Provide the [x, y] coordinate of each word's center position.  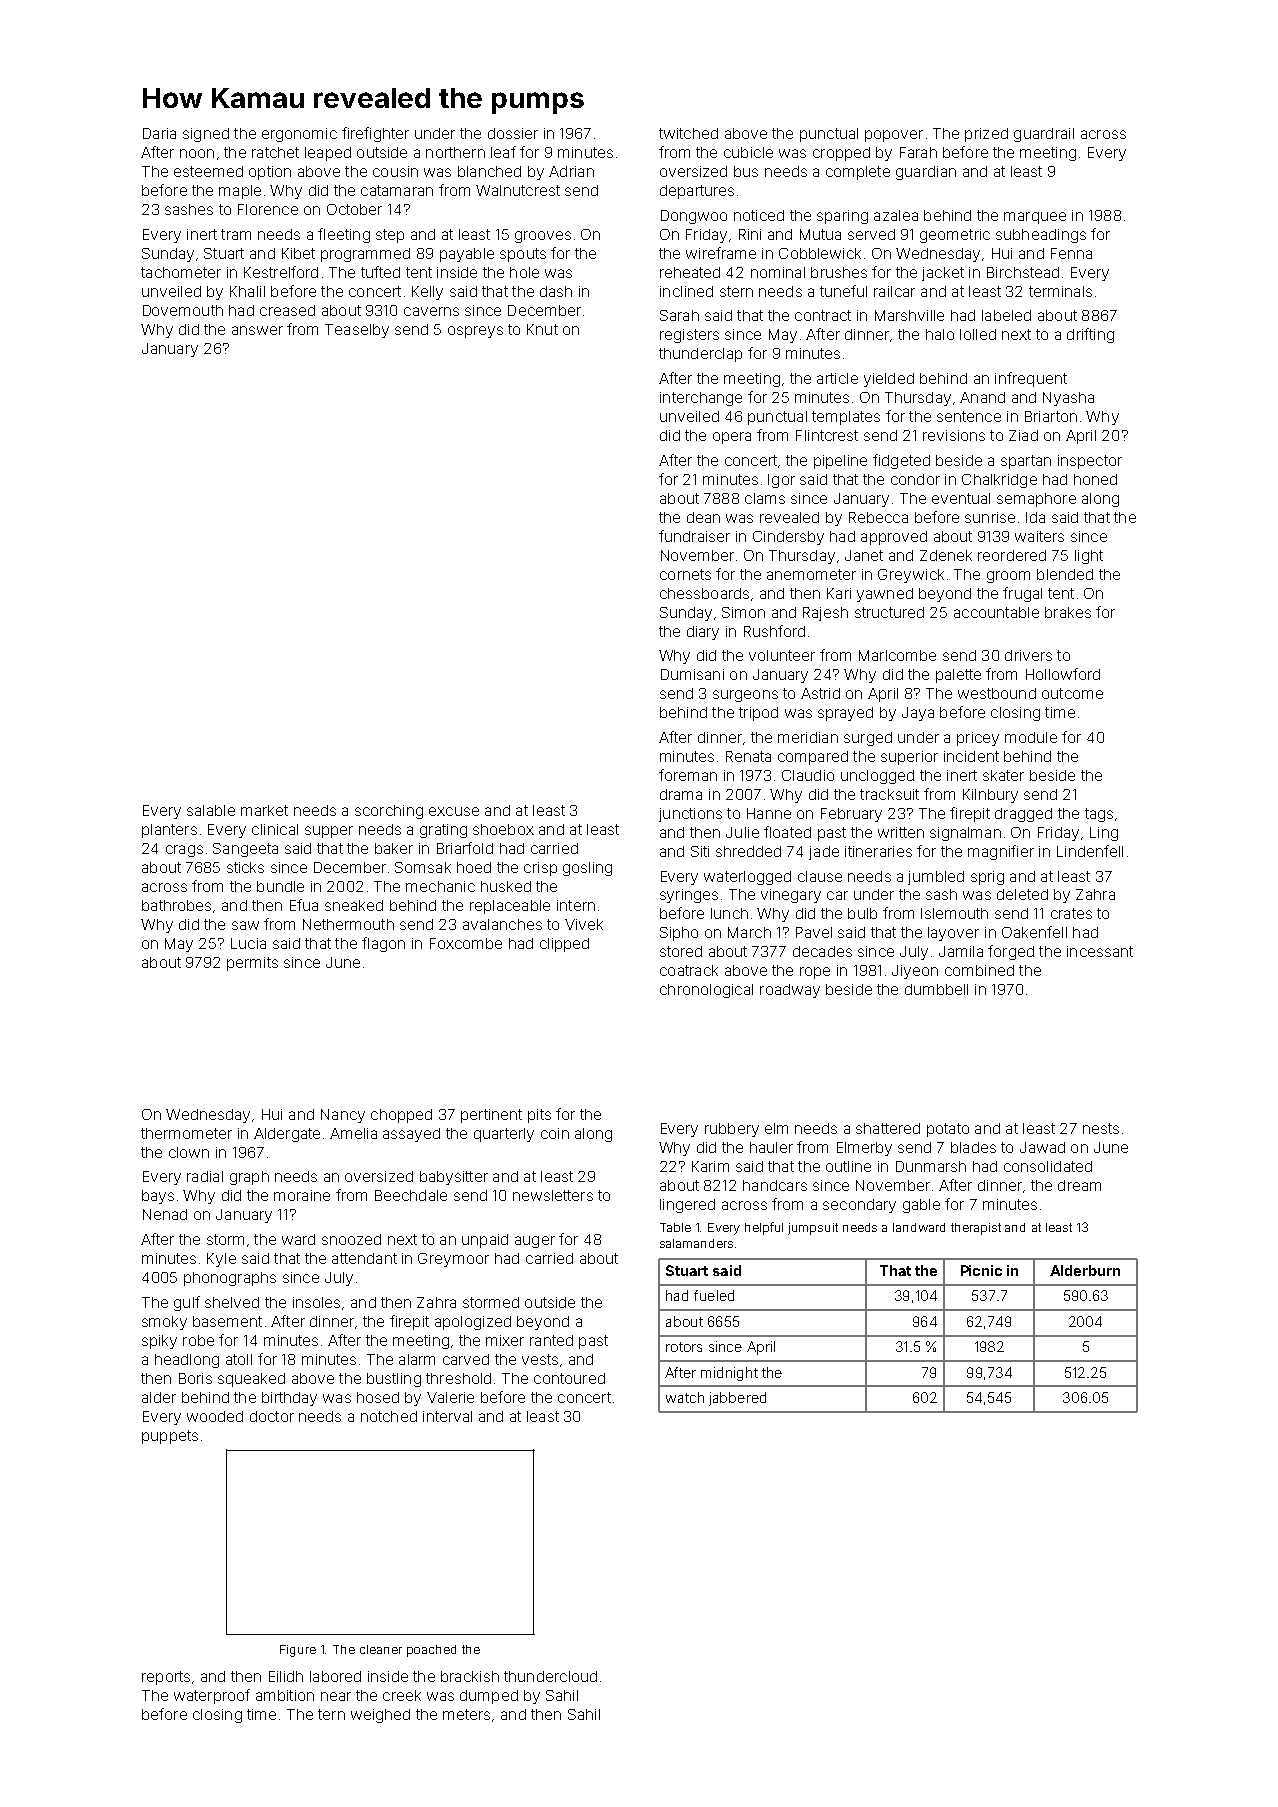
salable [211, 810]
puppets [170, 1437]
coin [555, 1133]
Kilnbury [990, 796]
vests [540, 1359]
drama [681, 794]
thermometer [186, 1133]
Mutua [820, 234]
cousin [395, 171]
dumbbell [936, 989]
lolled [978, 334]
